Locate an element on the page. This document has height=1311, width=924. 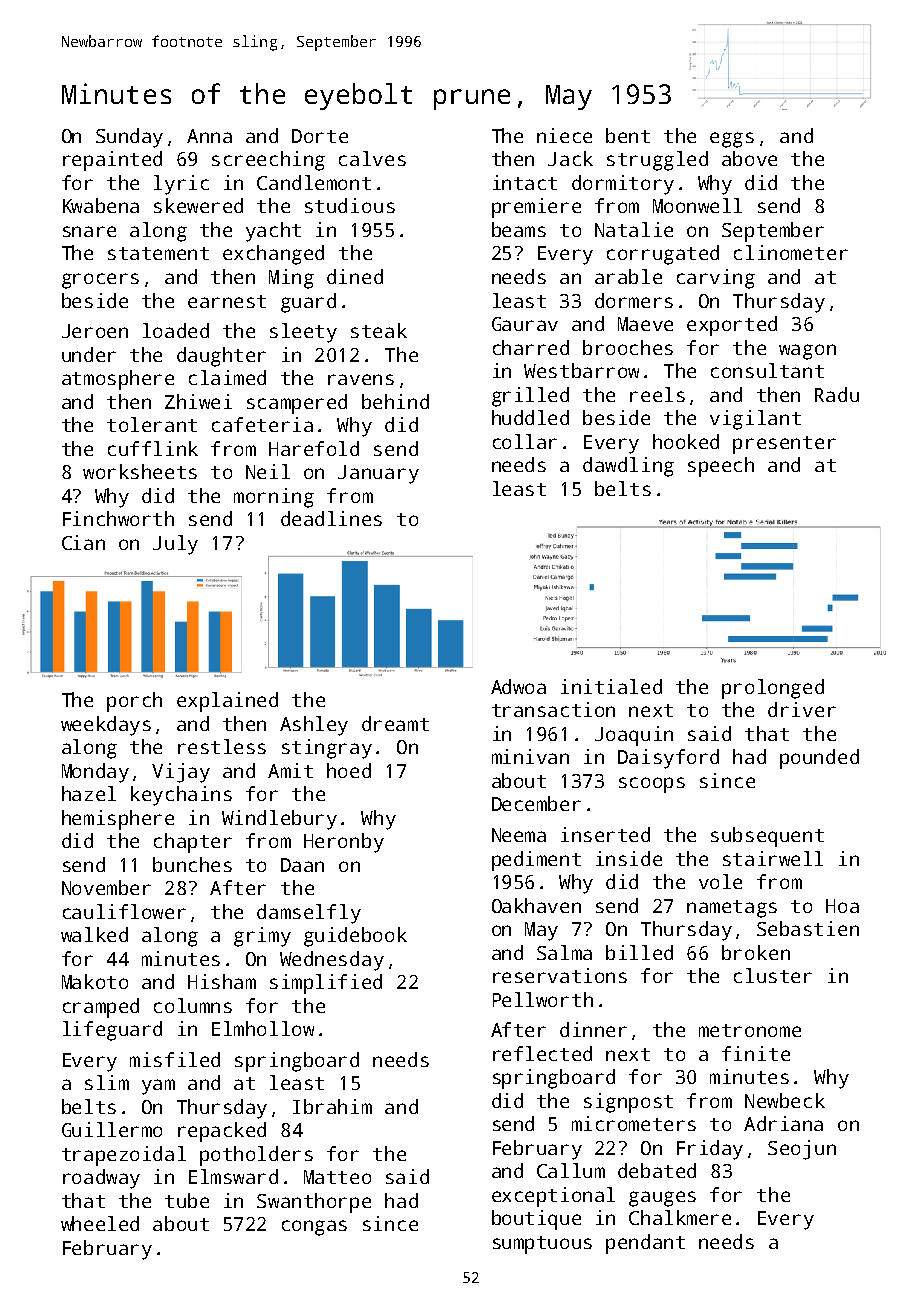
Moonwell is located at coordinates (697, 205).
